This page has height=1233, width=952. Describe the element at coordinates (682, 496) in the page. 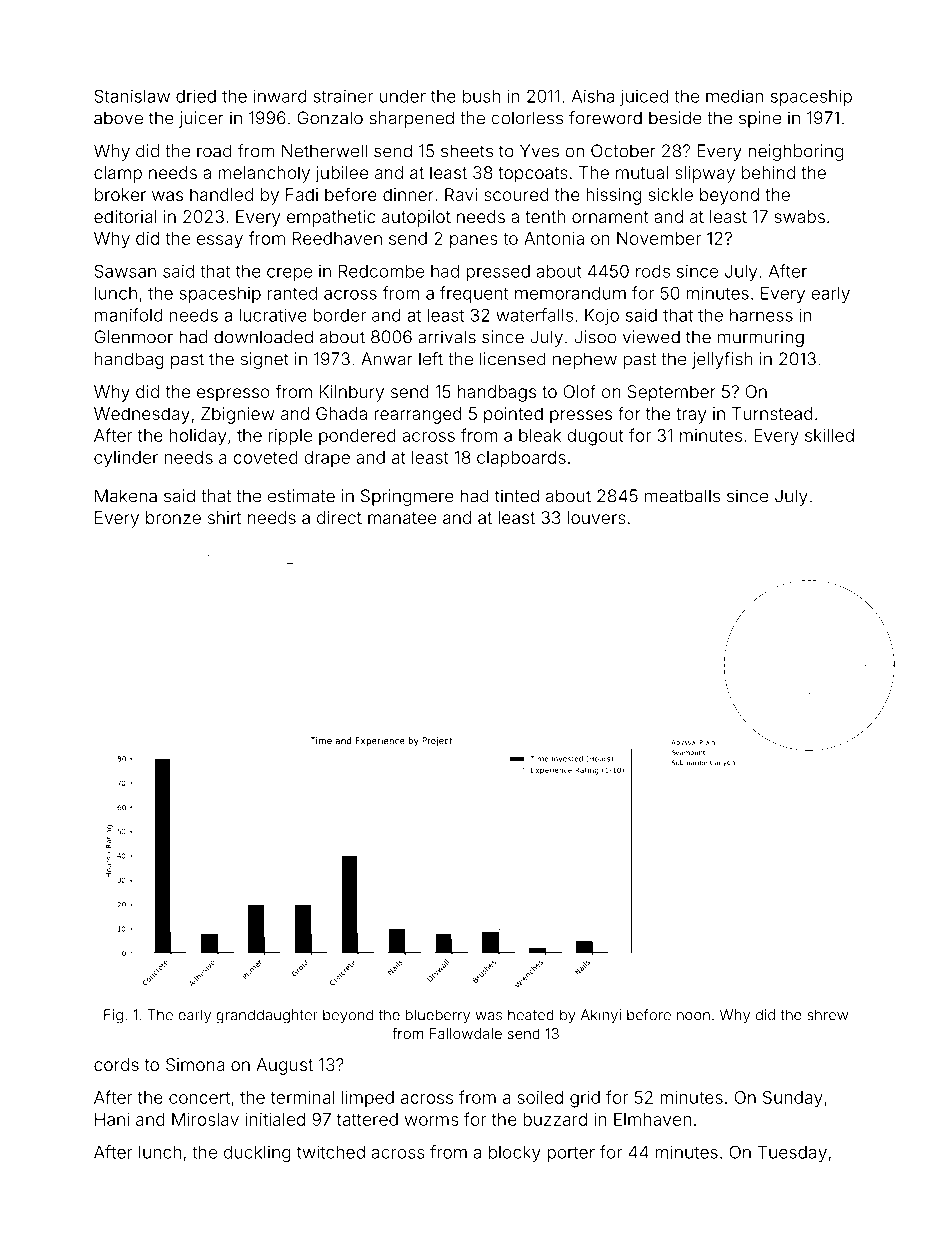

I see `meatballs` at that location.
